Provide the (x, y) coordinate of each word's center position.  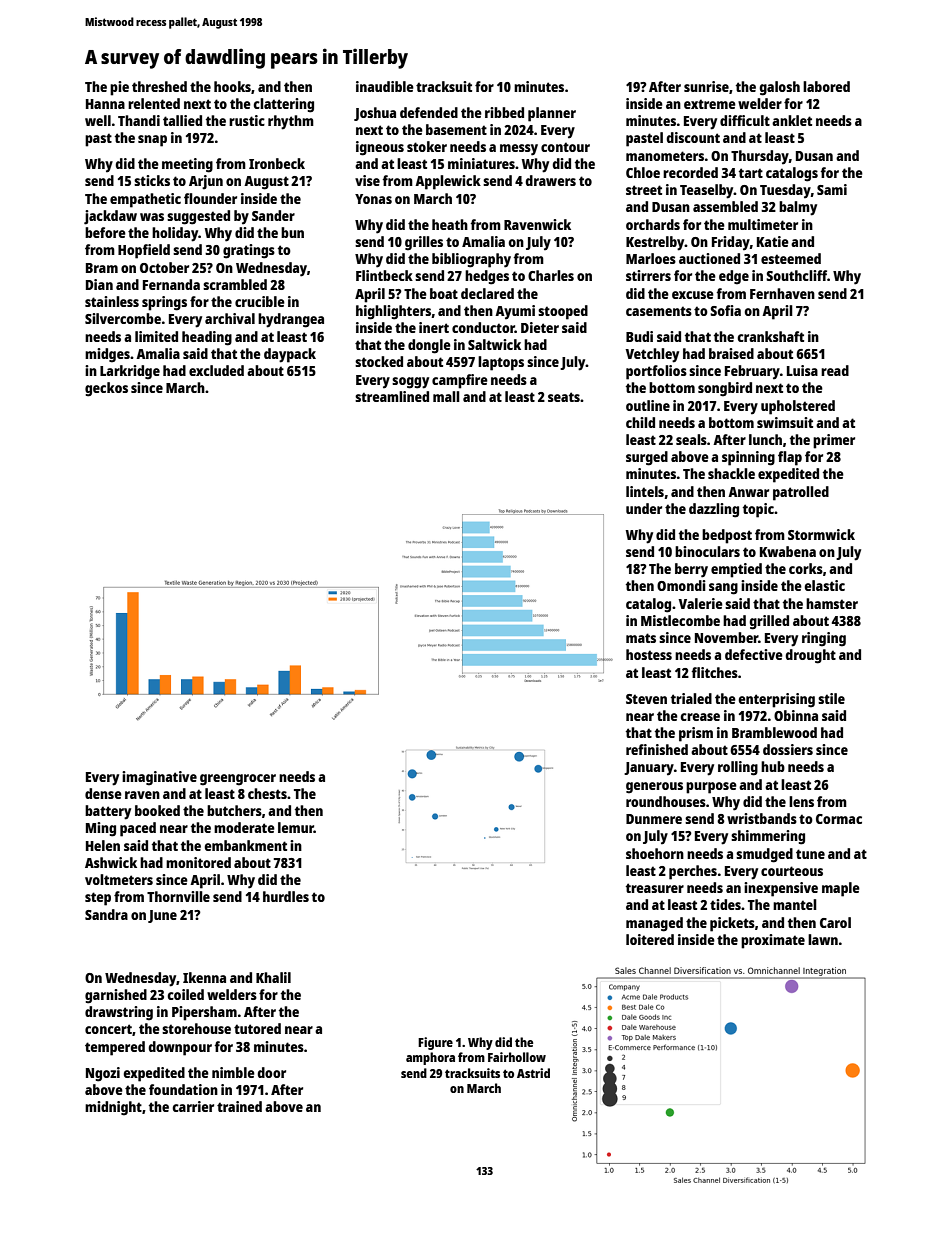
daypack (290, 355)
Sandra (106, 914)
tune (810, 854)
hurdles (286, 896)
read (835, 370)
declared (487, 293)
